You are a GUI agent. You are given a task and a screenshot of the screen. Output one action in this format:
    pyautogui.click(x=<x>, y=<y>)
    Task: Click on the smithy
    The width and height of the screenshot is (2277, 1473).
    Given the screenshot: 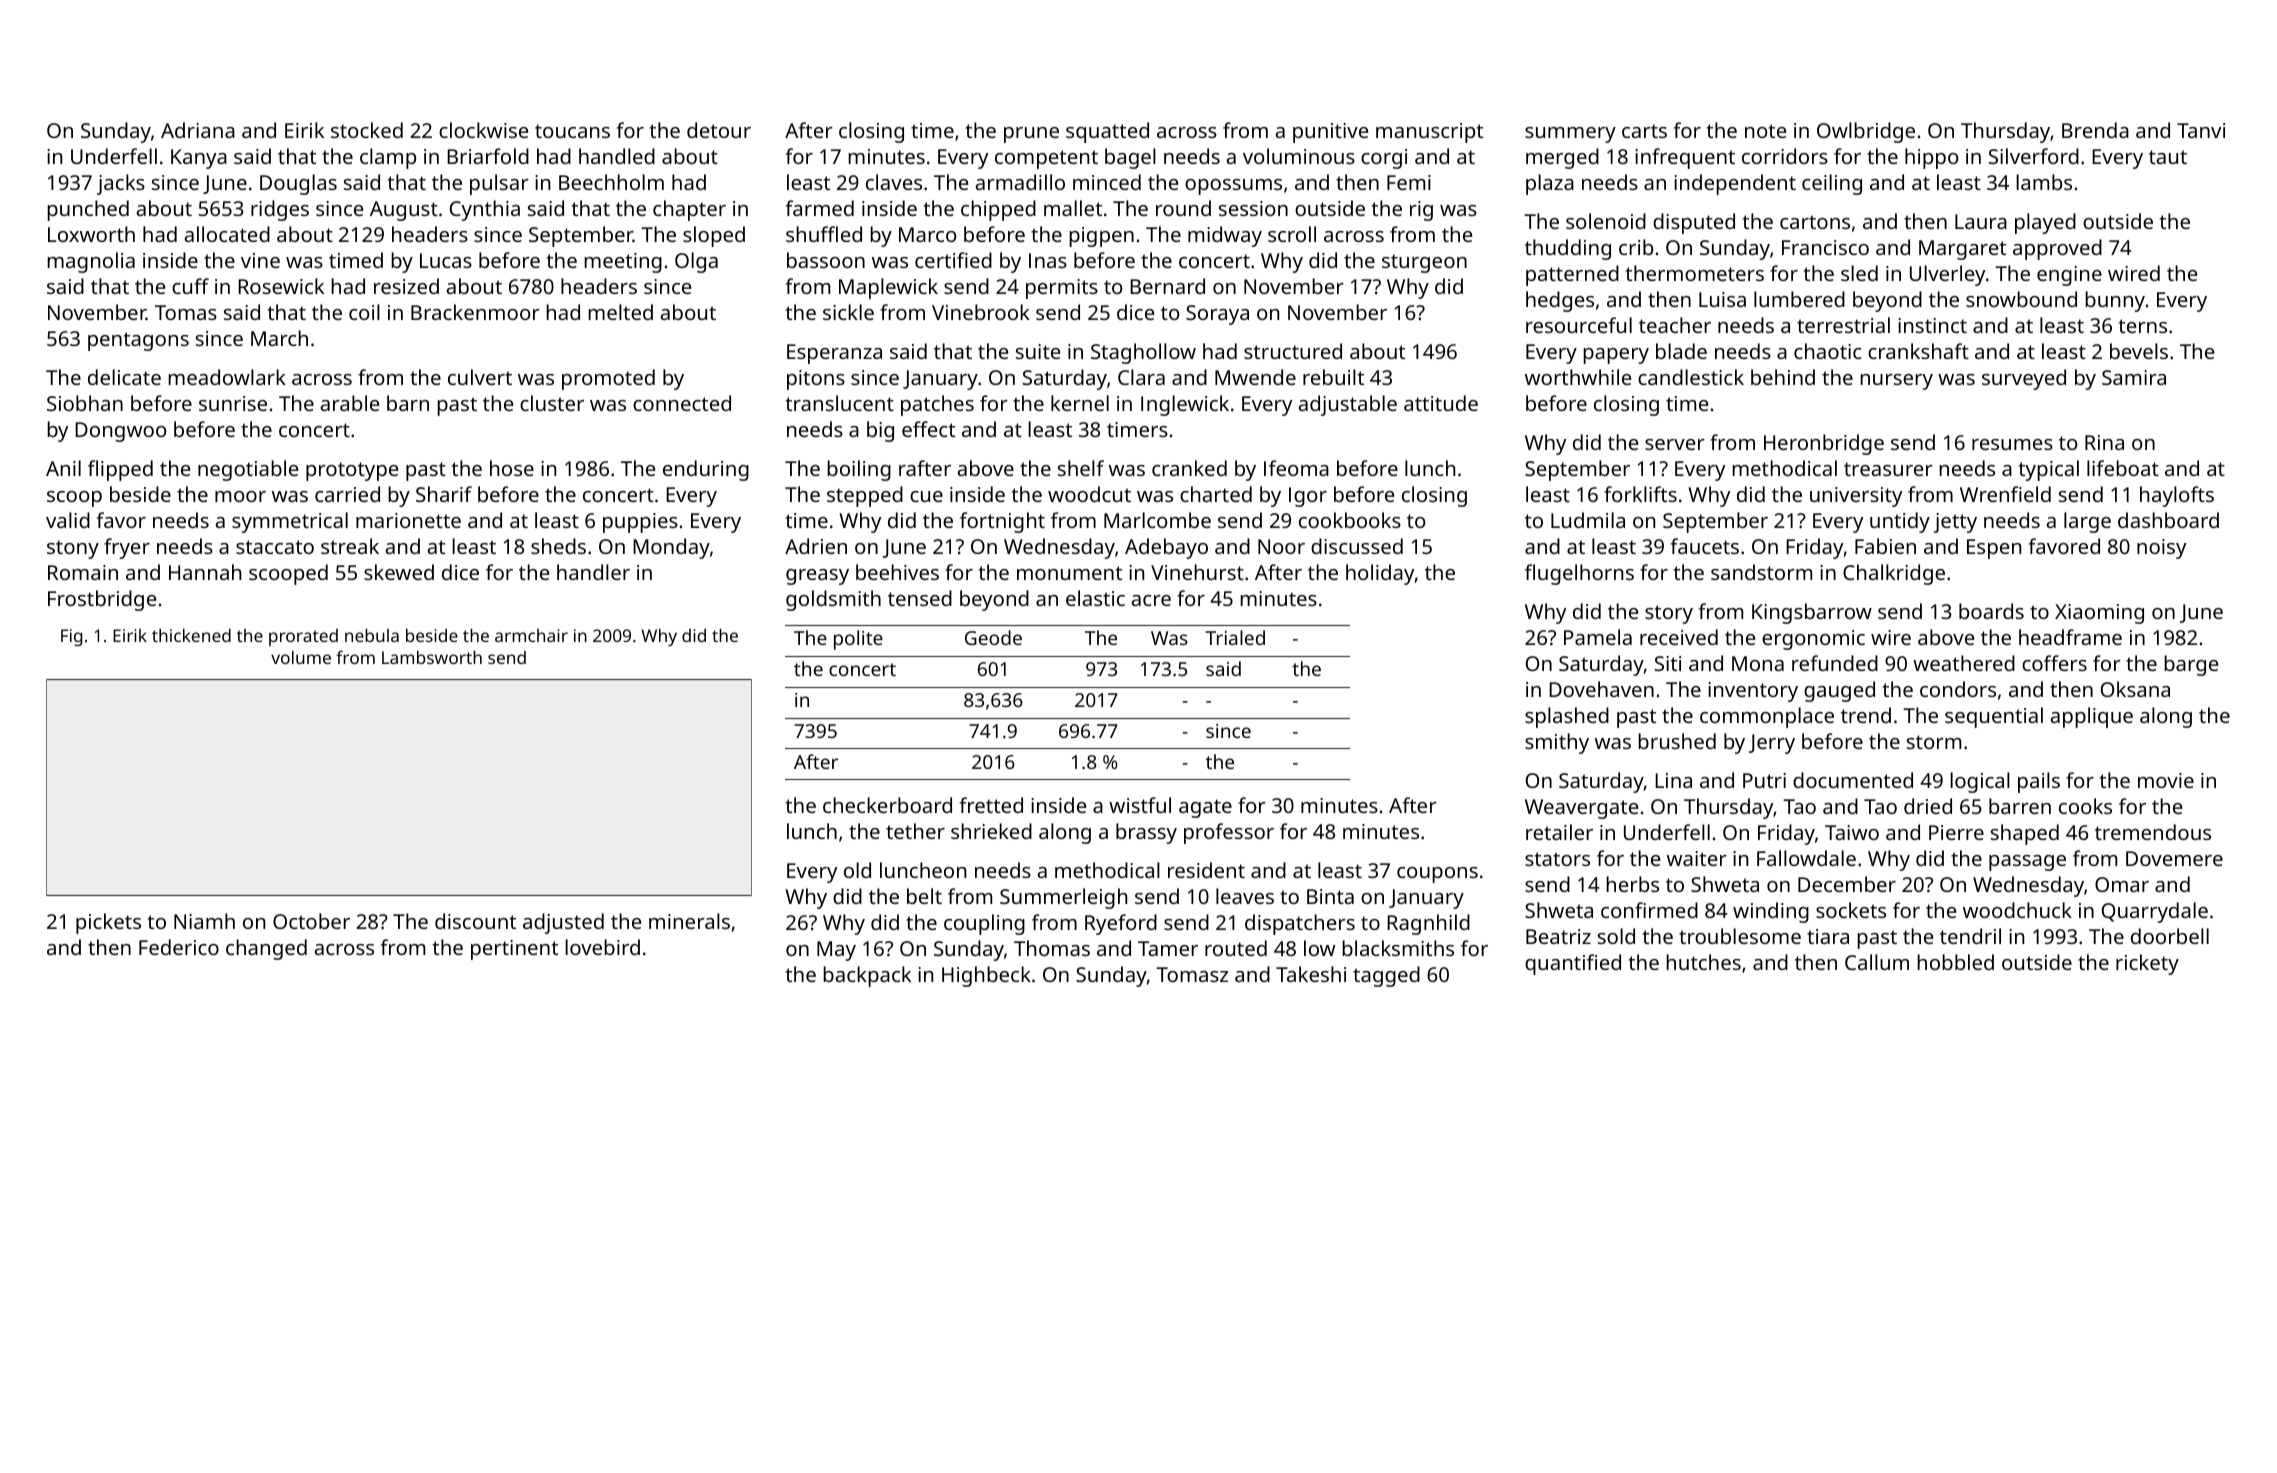 What is the action you would take?
    pyautogui.click(x=1557, y=743)
